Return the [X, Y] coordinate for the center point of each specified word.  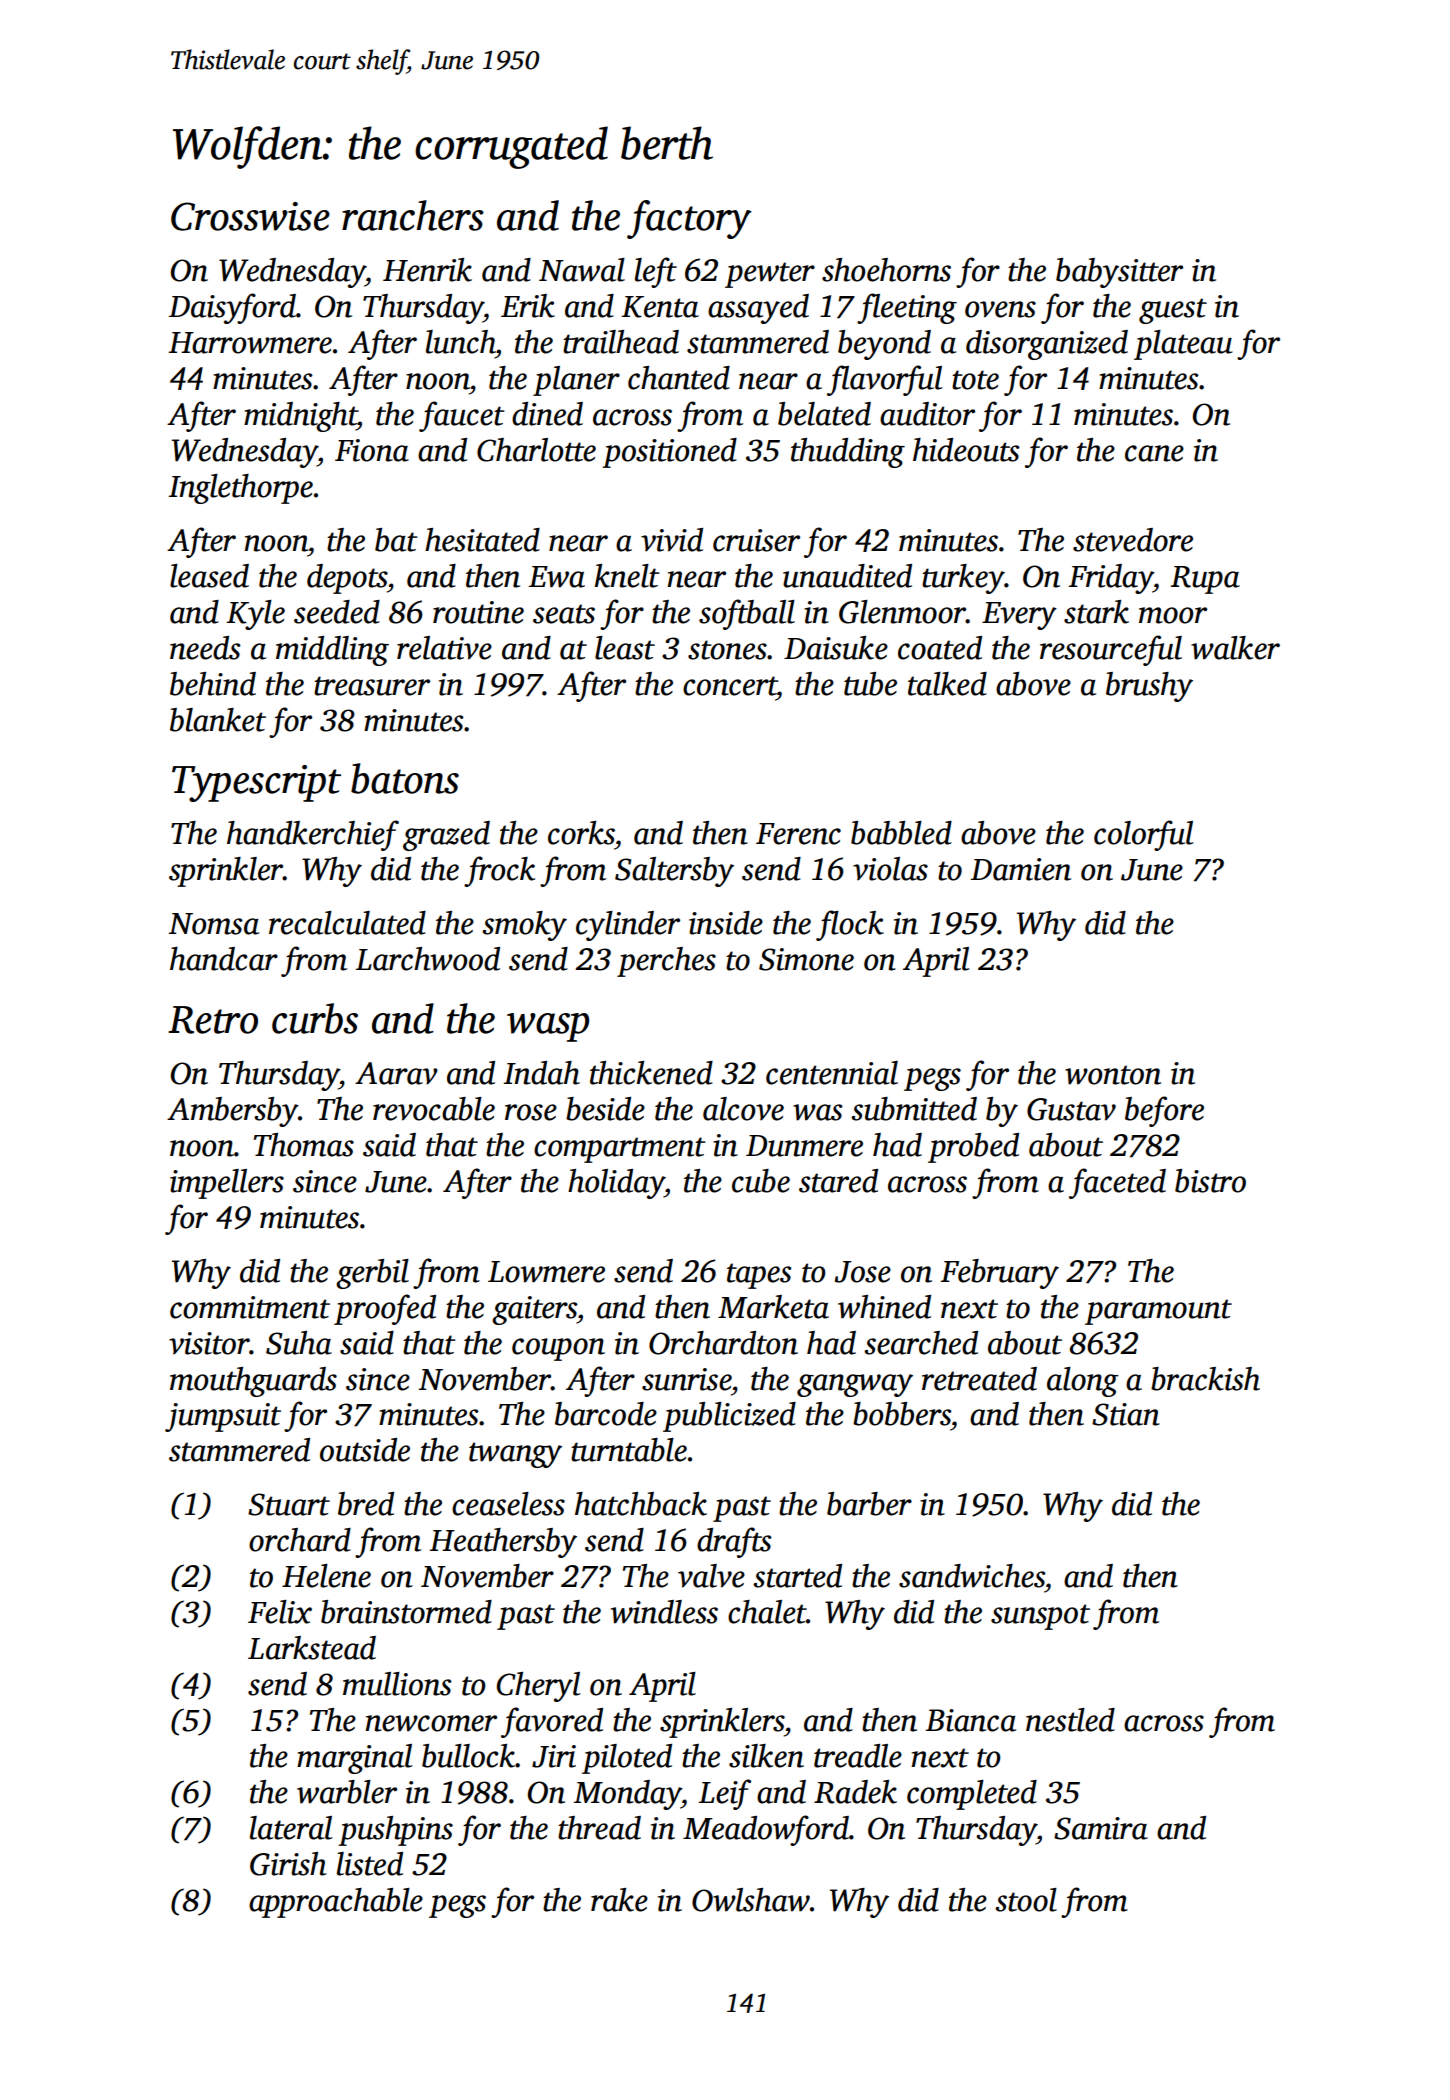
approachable [336, 1903]
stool [1026, 1900]
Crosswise [250, 216]
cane [1154, 453]
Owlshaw [751, 1900]
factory [689, 219]
